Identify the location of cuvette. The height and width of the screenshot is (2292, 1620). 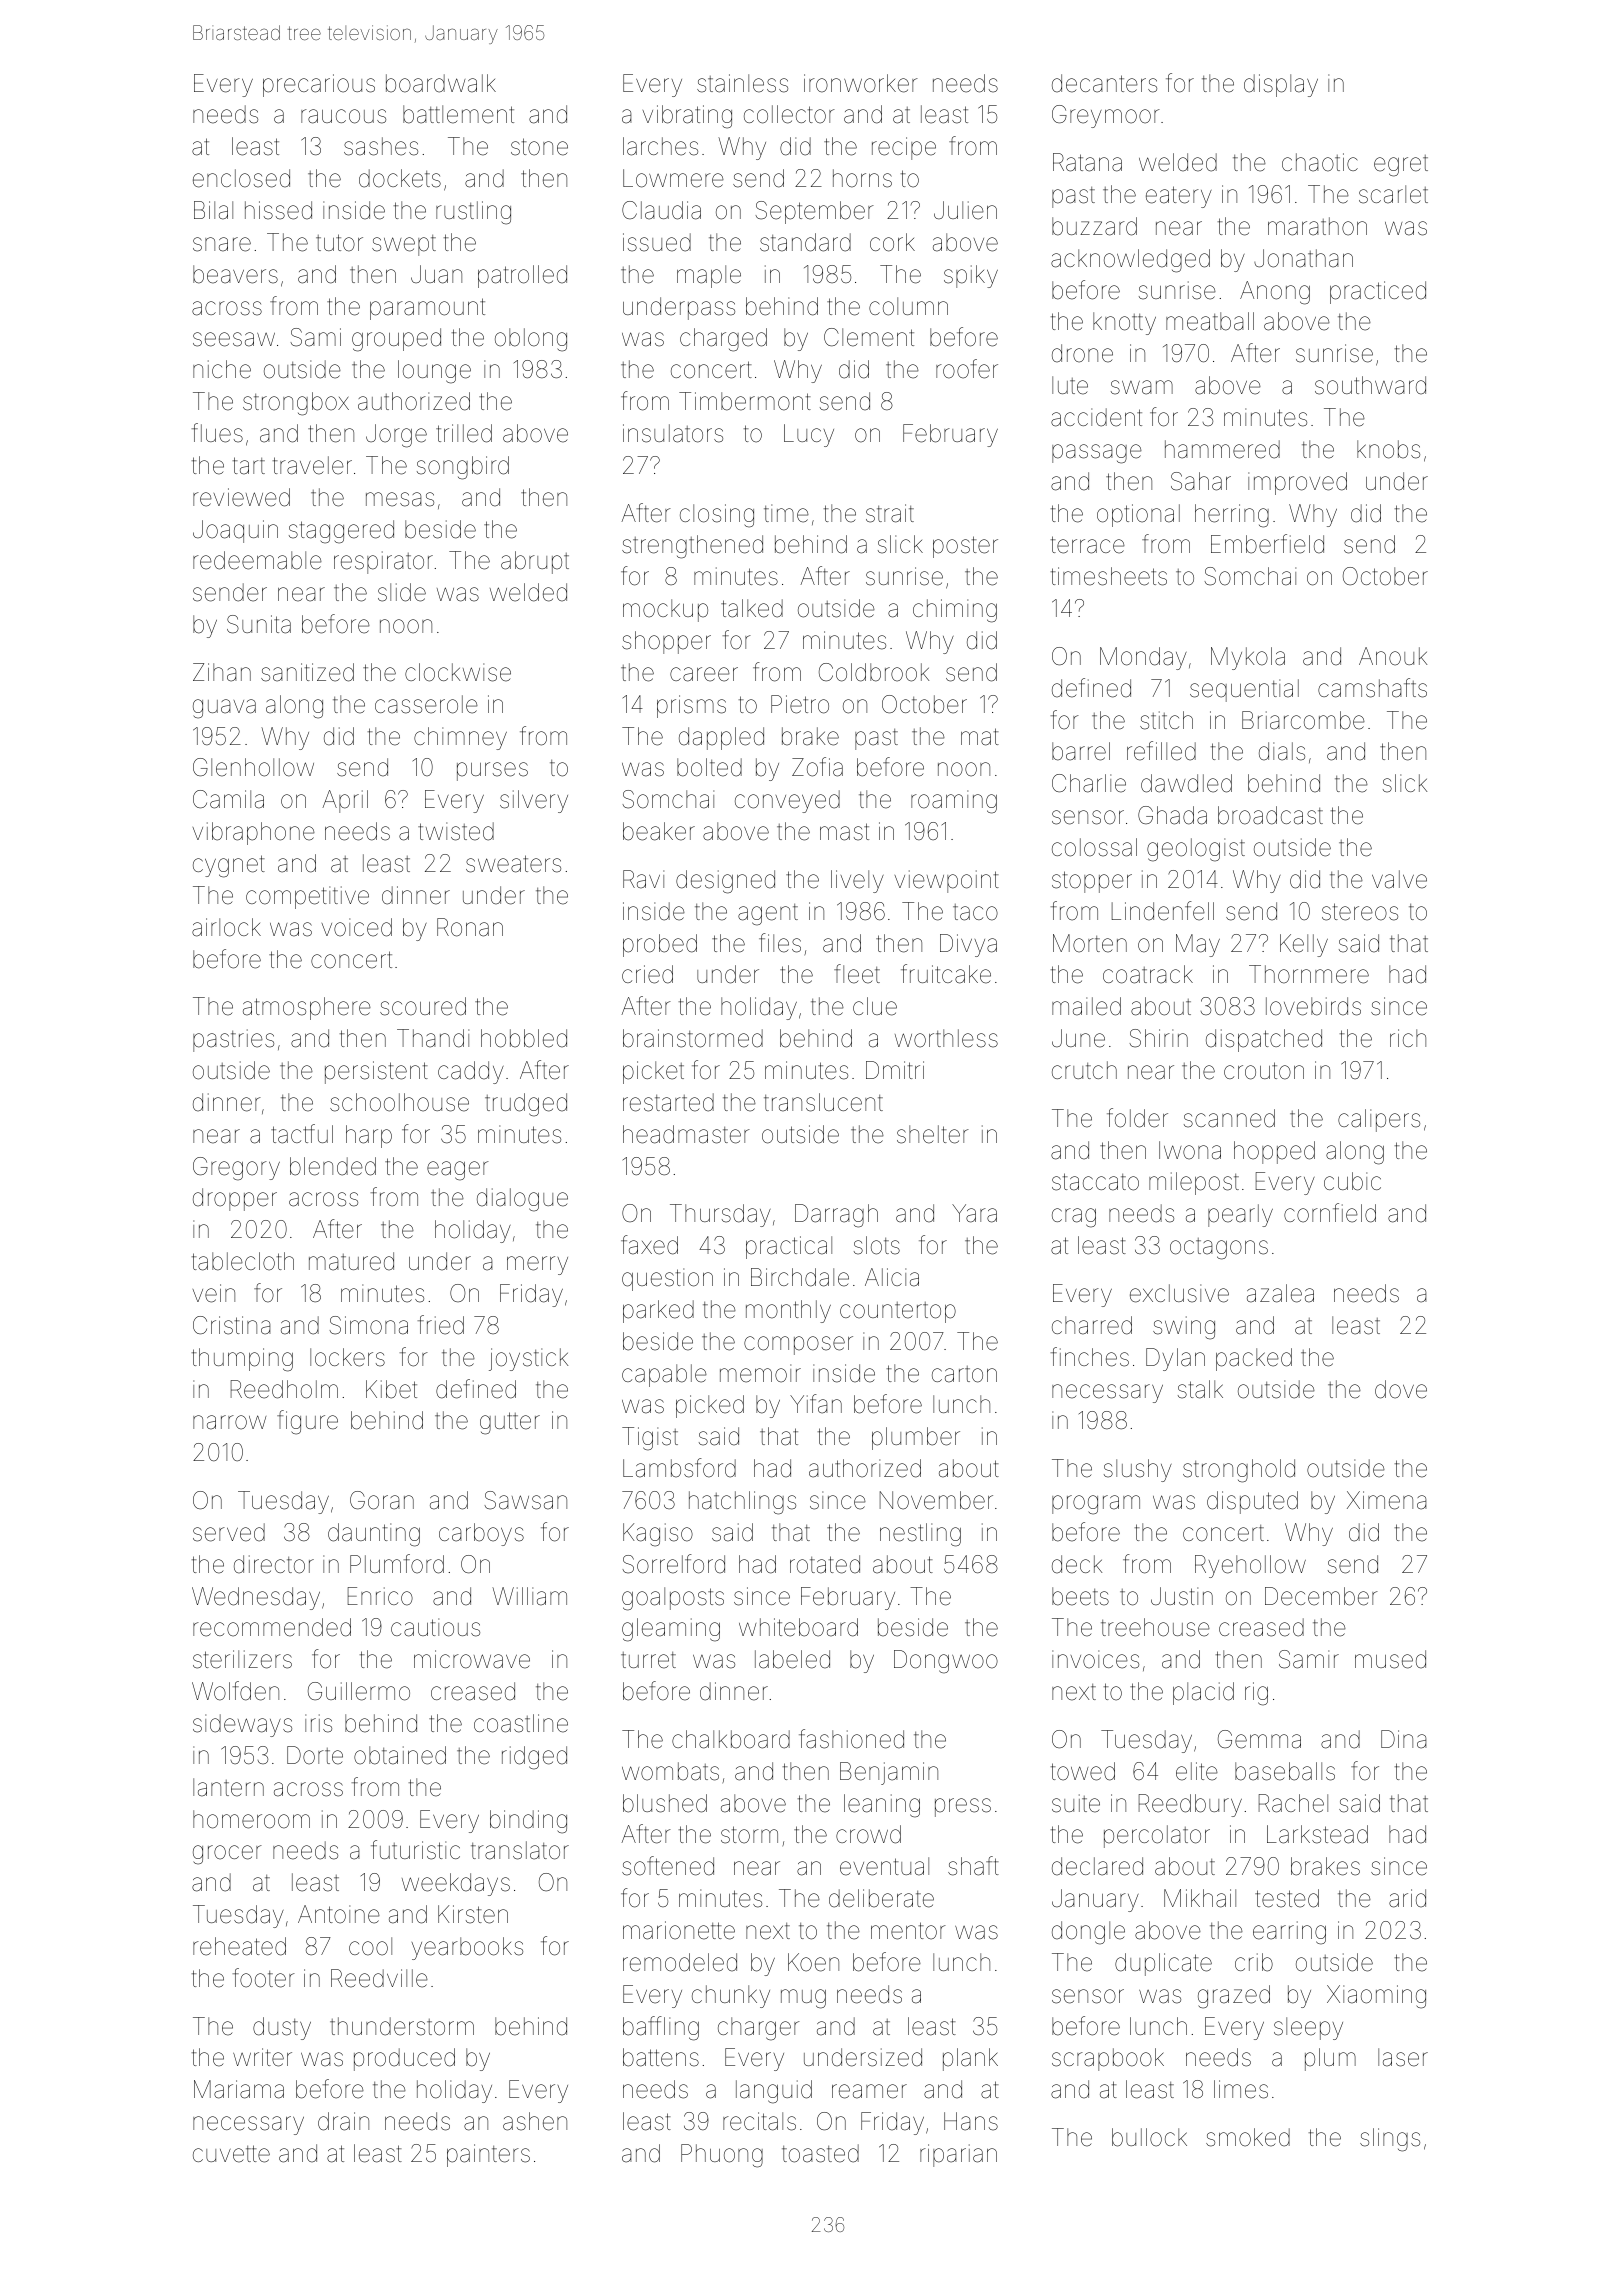
(231, 2154).
